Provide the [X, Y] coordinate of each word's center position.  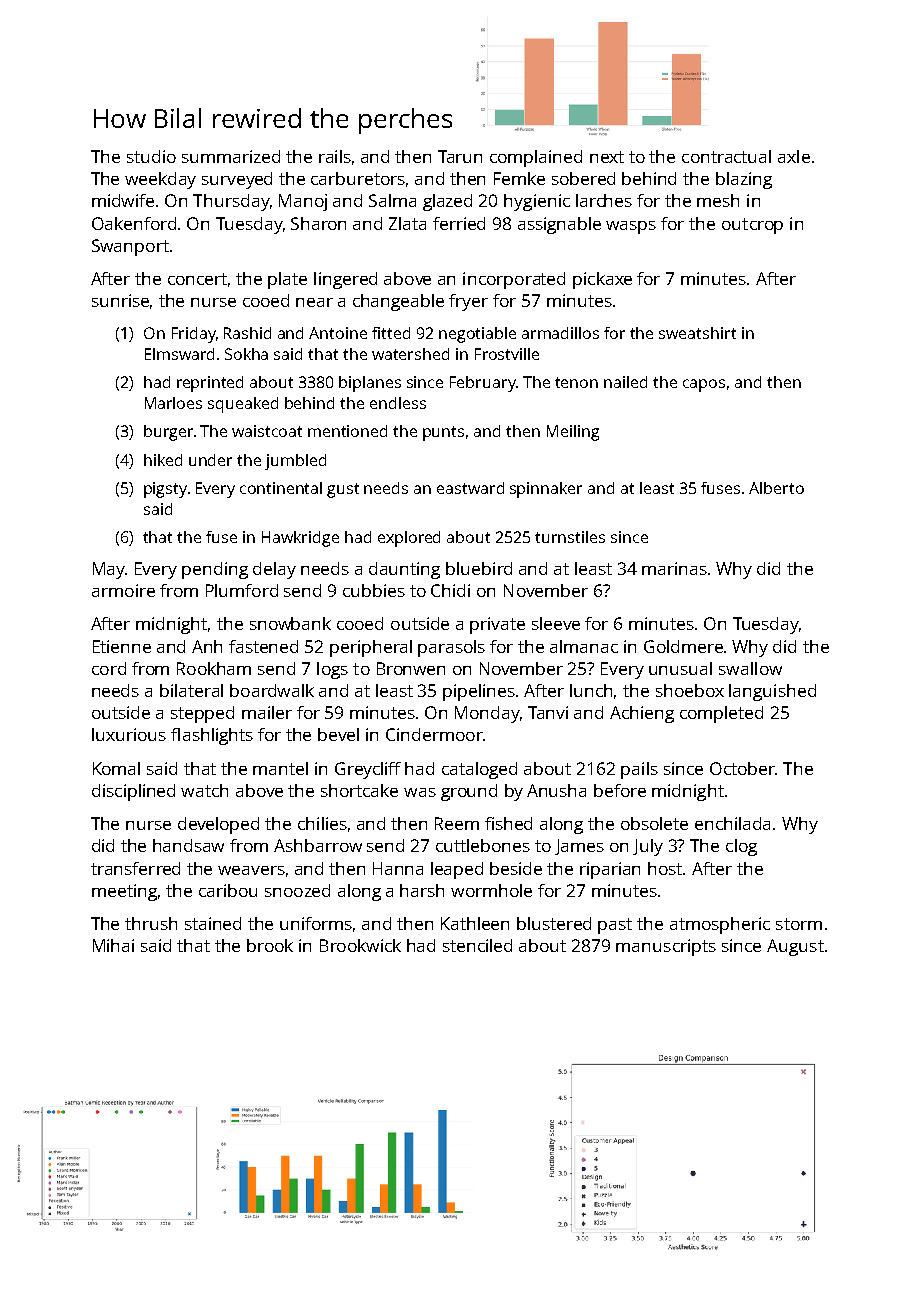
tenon [576, 382]
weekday [160, 180]
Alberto [776, 488]
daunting [404, 570]
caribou [228, 890]
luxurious [129, 734]
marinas [674, 568]
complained [536, 158]
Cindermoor [434, 734]
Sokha [246, 354]
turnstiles [570, 537]
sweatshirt [697, 333]
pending [215, 570]
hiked [163, 460]
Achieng [642, 714]
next [607, 157]
